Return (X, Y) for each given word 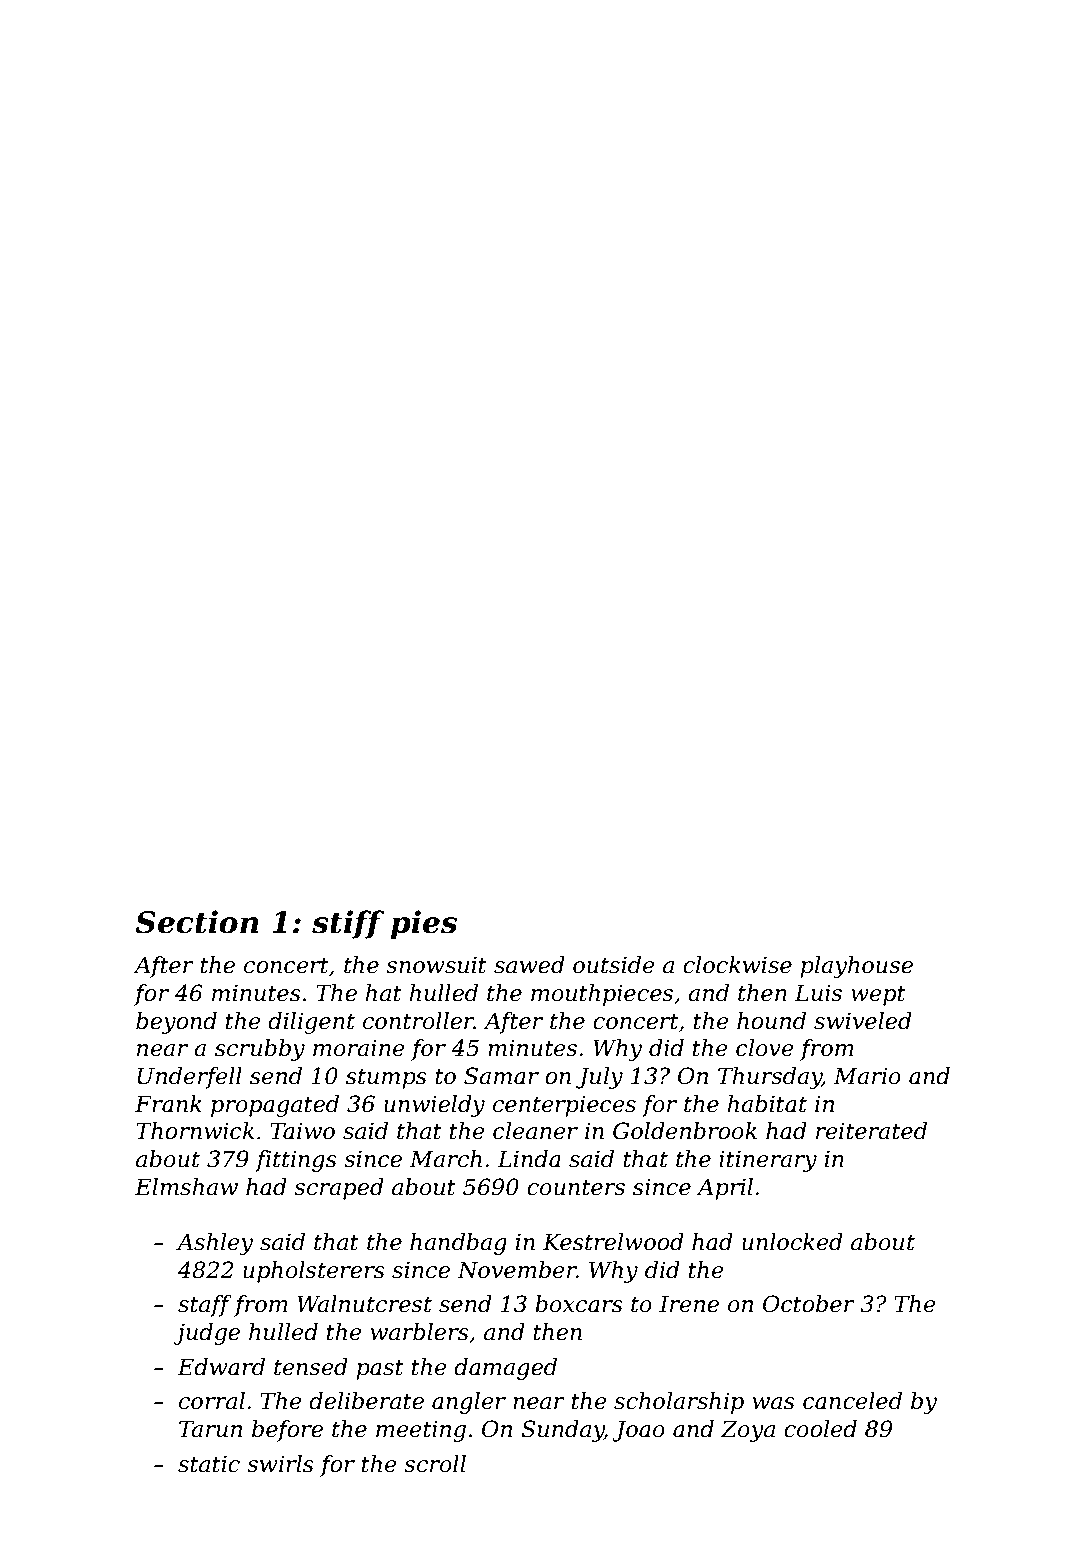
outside (614, 965)
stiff (348, 924)
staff (205, 1306)
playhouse (857, 967)
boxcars (579, 1304)
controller (418, 1021)
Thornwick (195, 1131)
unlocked (792, 1242)
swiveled (863, 1021)
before (287, 1431)
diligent (311, 1023)
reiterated (871, 1131)
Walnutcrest (364, 1304)
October (809, 1304)
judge (207, 1334)
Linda (529, 1159)
